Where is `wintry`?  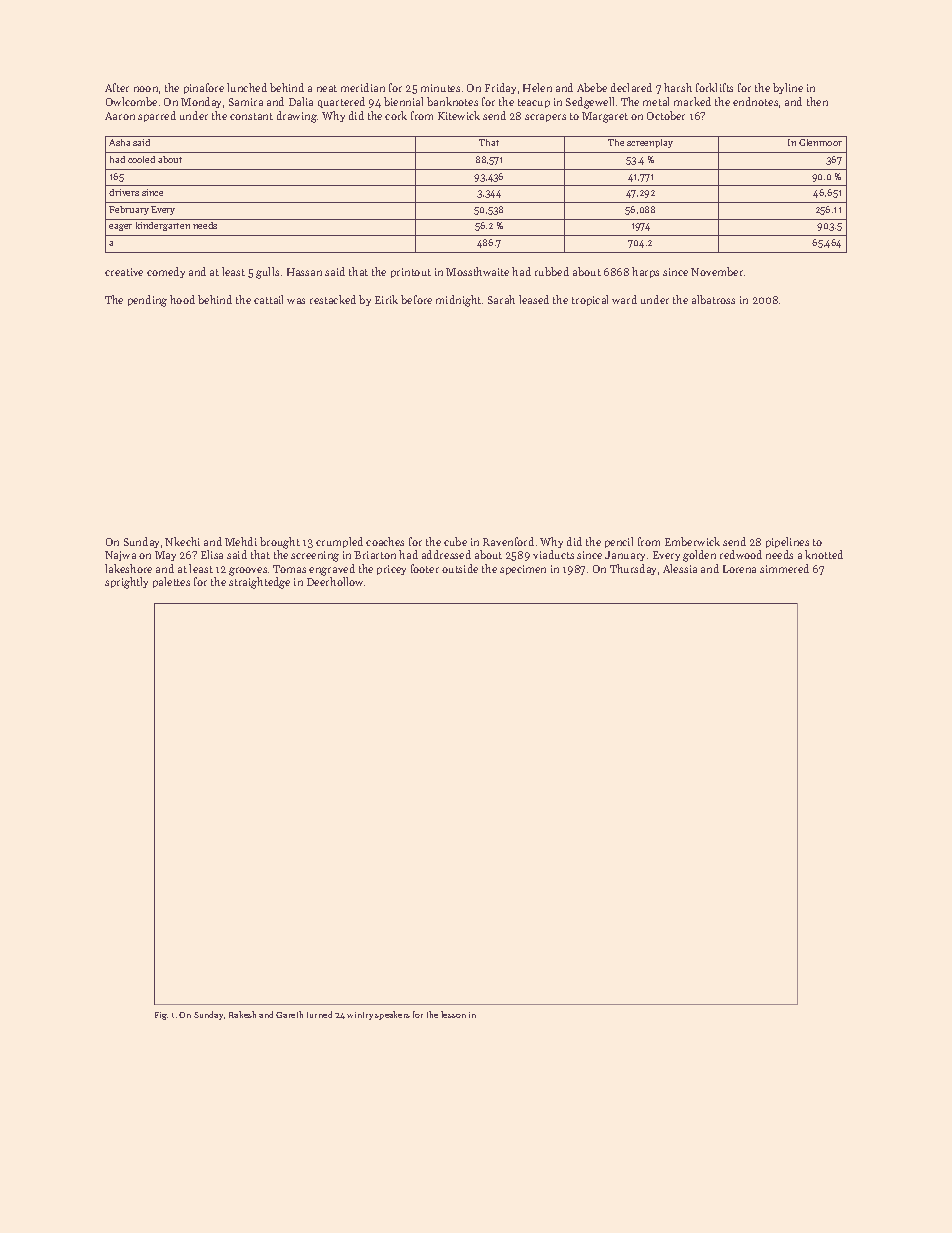
wintry is located at coordinates (360, 1016).
